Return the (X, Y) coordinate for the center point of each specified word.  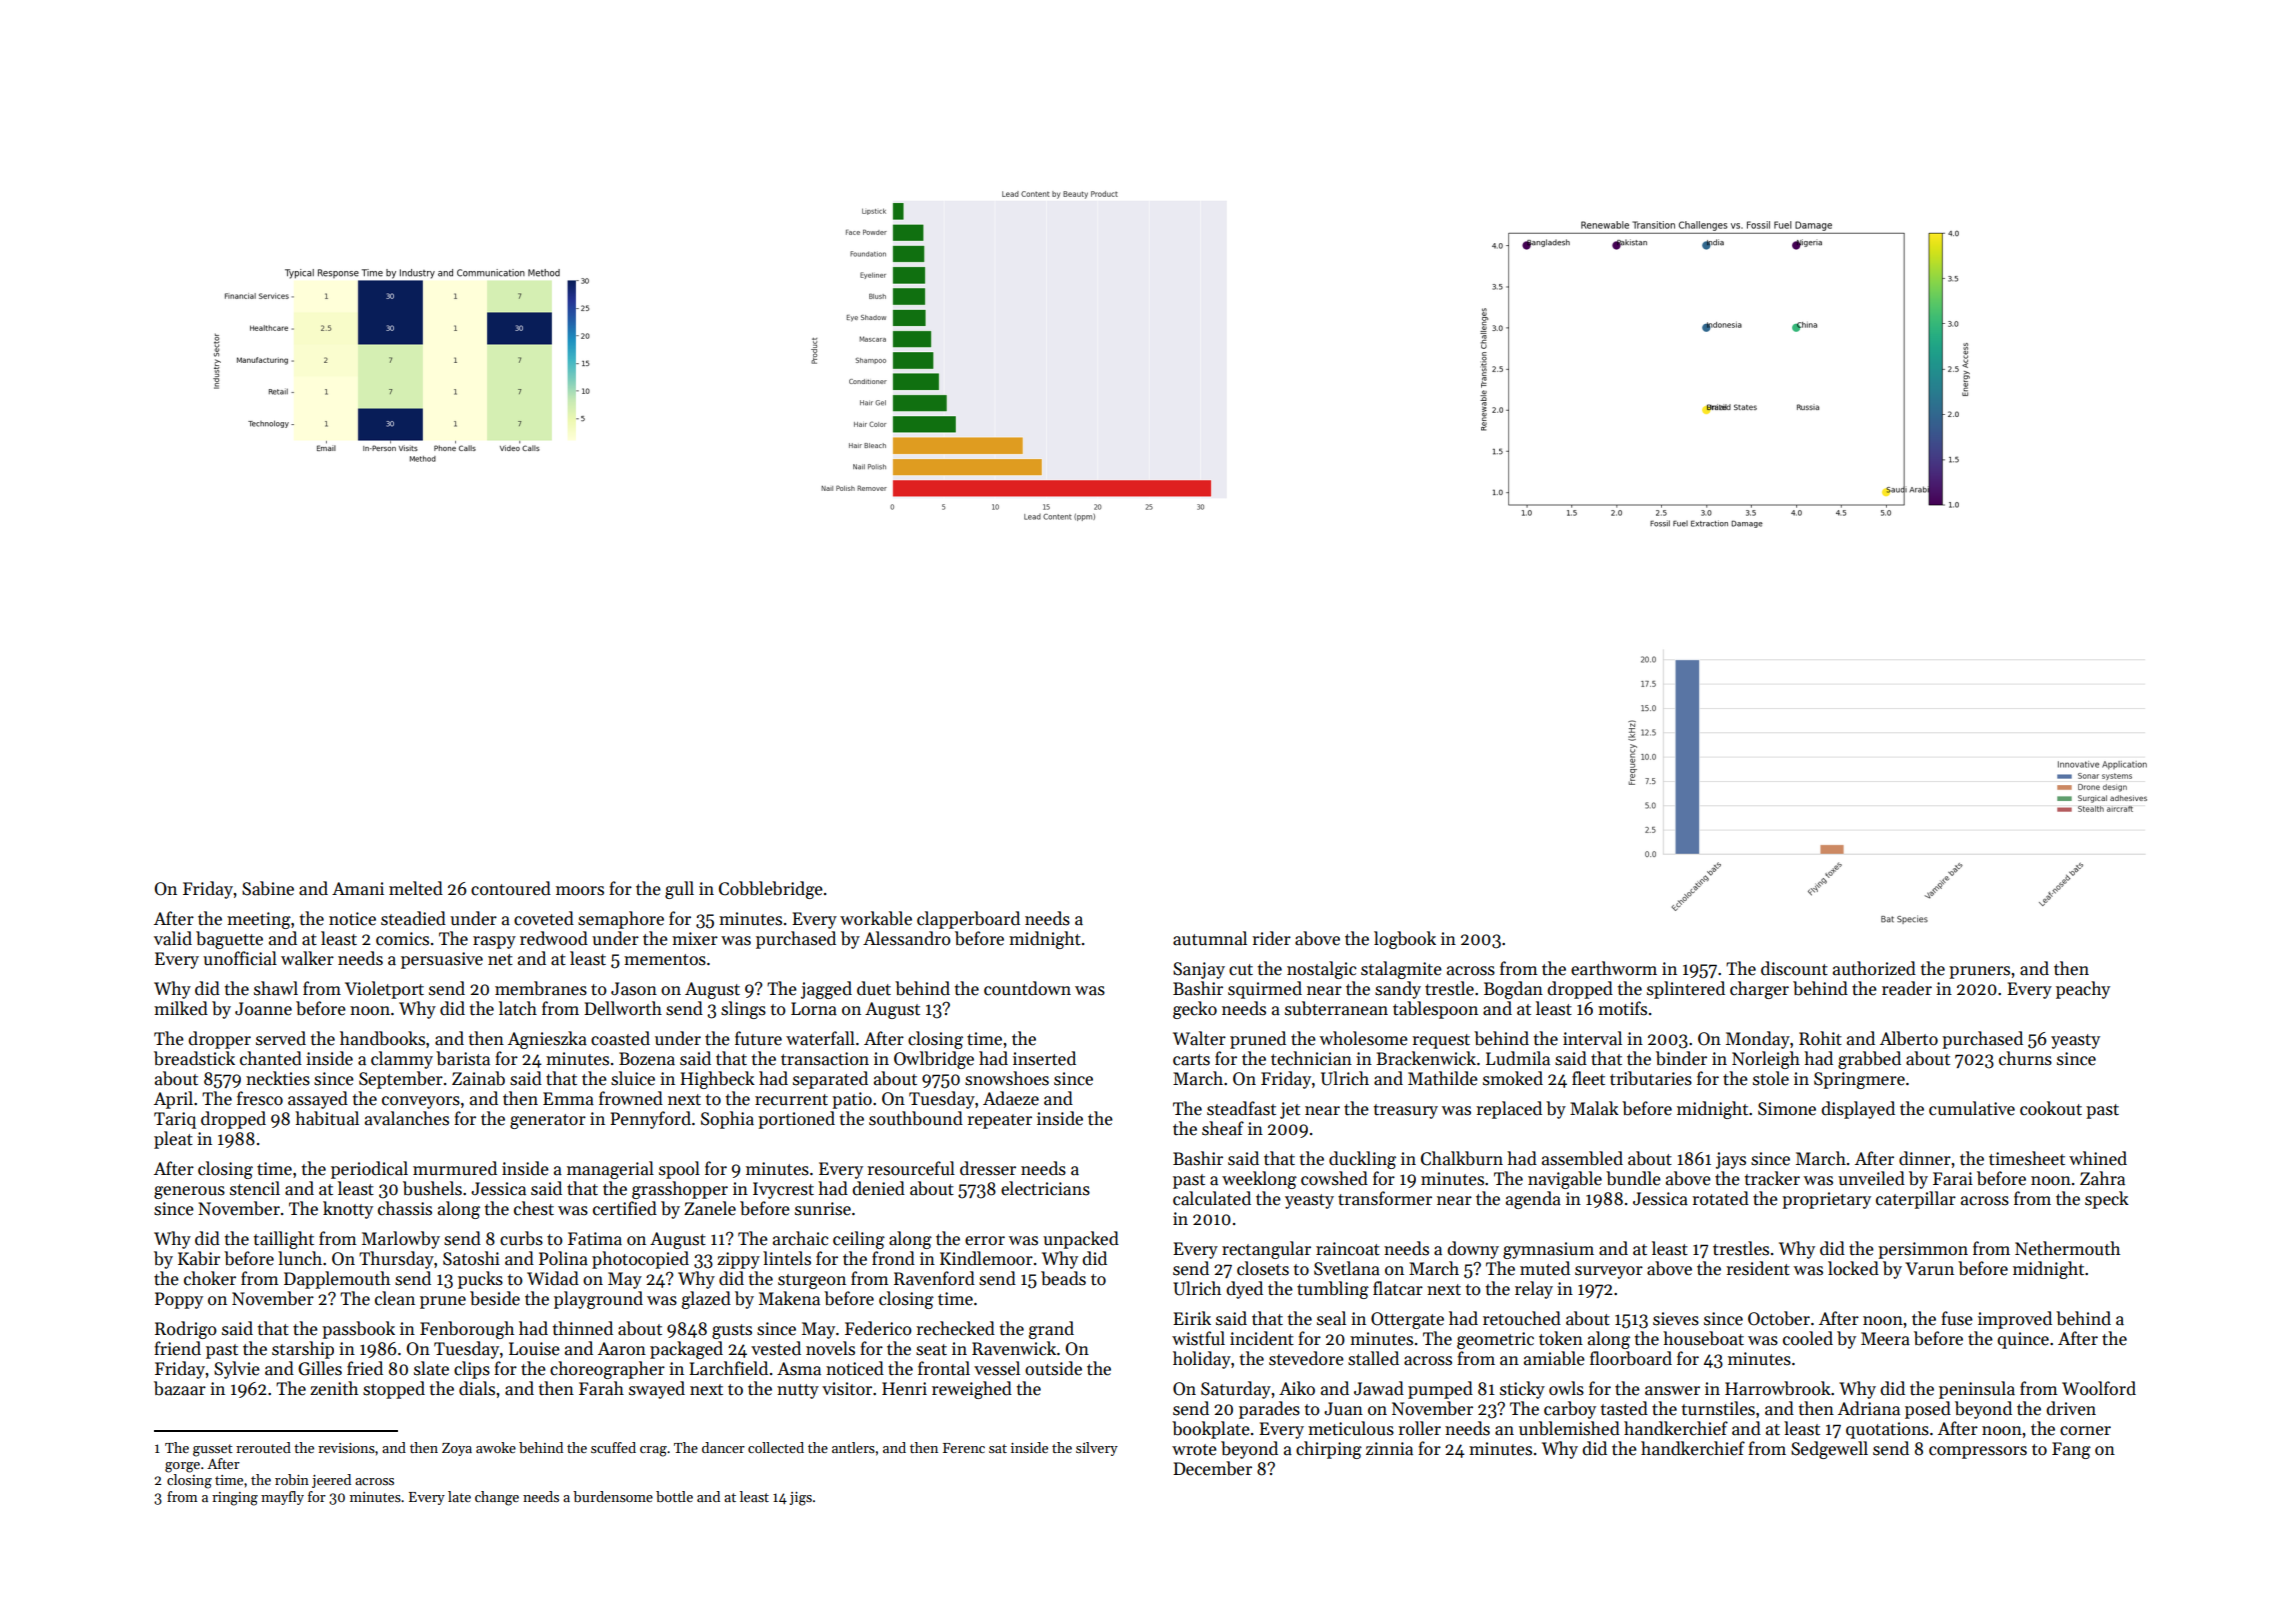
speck (2107, 1200)
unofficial (240, 958)
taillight (284, 1240)
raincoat (1348, 1249)
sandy (1398, 990)
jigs (800, 1499)
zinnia (1389, 1449)
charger (1759, 990)
